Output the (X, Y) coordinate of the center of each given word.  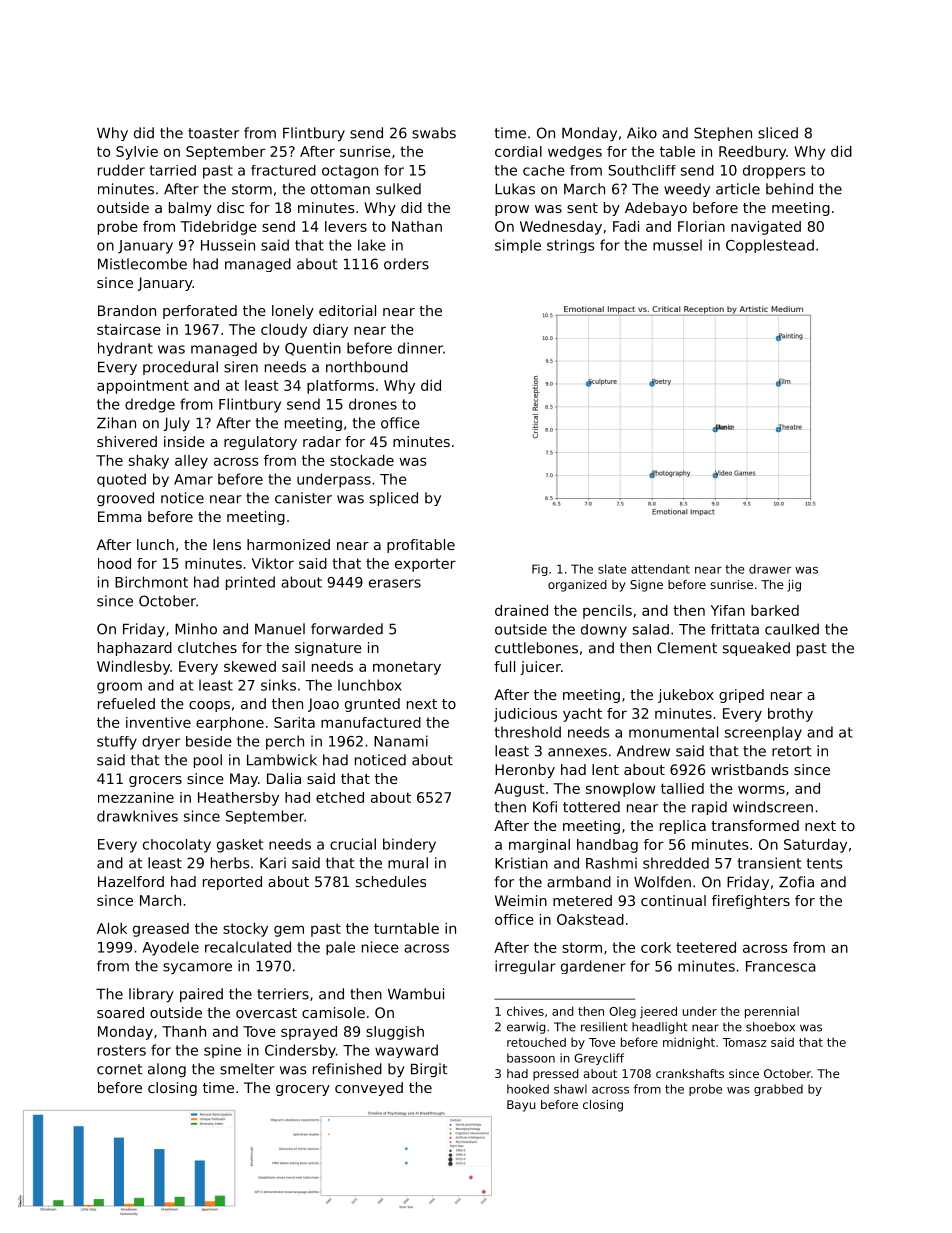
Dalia (284, 778)
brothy (790, 715)
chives (525, 1011)
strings (570, 246)
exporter (425, 565)
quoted (121, 480)
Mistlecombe (142, 264)
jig (794, 586)
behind (789, 189)
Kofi (545, 807)
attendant (660, 569)
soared (120, 1012)
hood (114, 563)
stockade (362, 460)
